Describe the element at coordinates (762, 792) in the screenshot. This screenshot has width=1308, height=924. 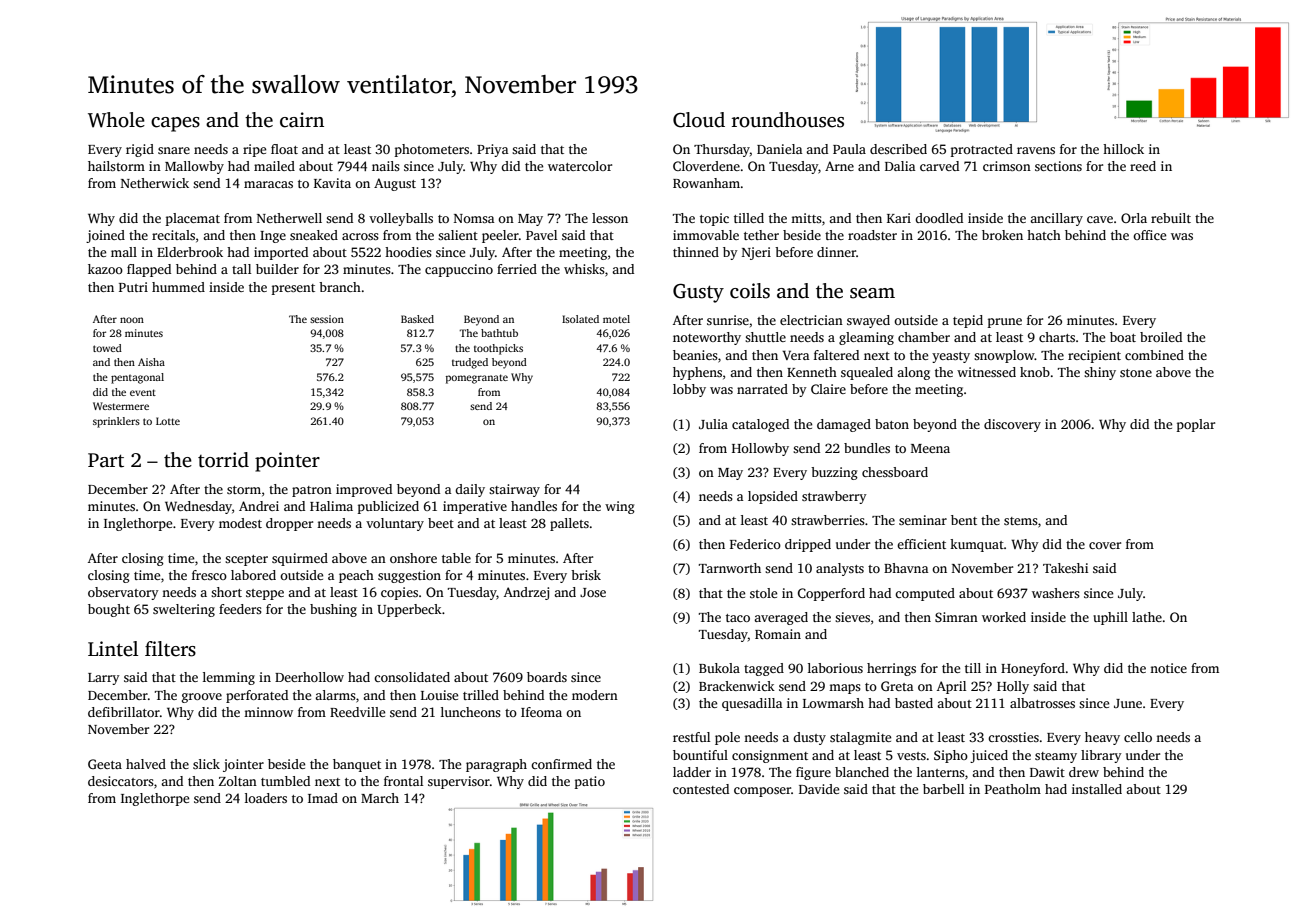
I see `composer` at that location.
